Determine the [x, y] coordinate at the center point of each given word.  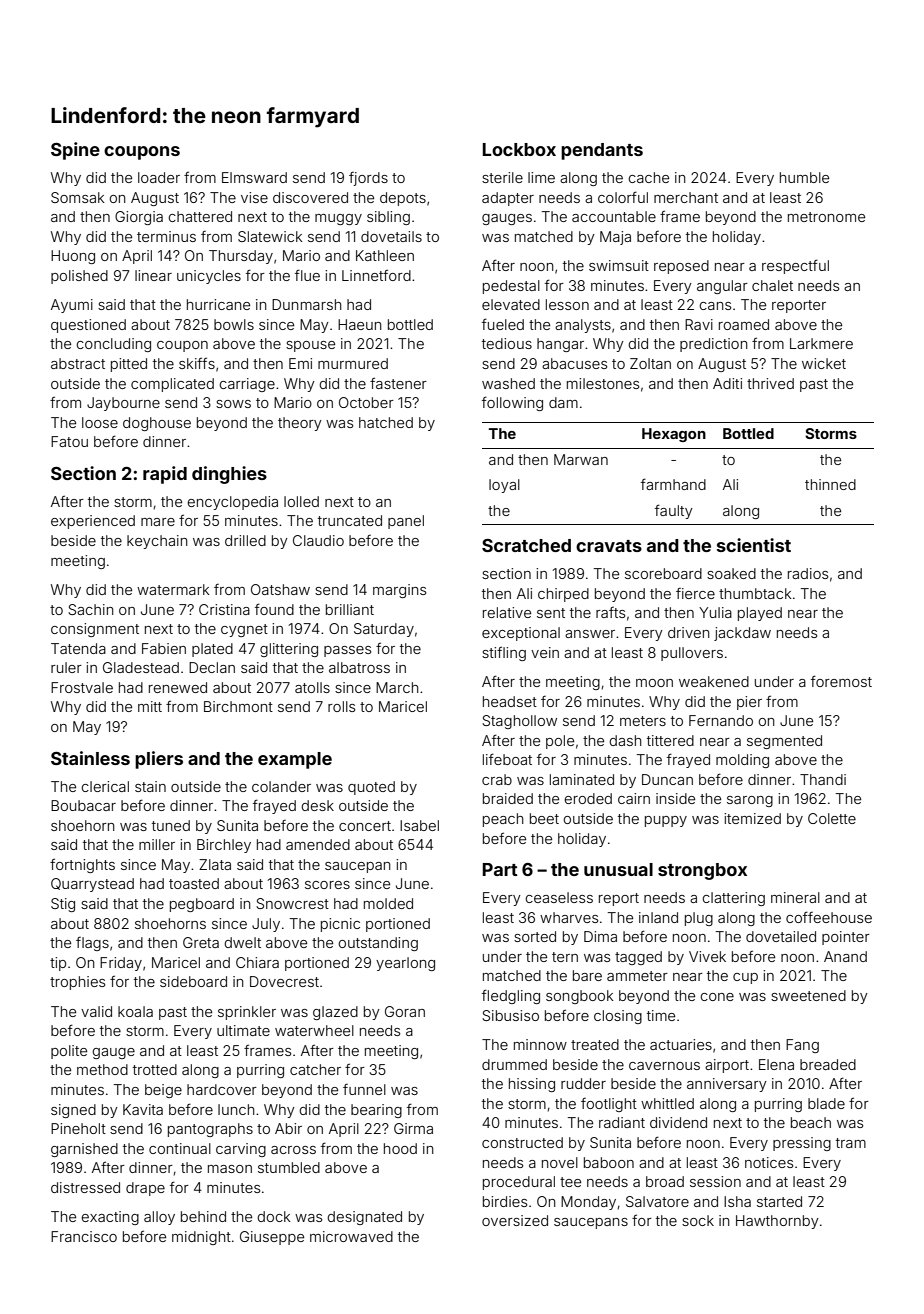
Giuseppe [272, 1238]
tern [565, 957]
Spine [75, 151]
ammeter [637, 976]
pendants [602, 151]
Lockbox [519, 149]
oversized [515, 1220]
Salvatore [657, 1201]
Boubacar [83, 805]
